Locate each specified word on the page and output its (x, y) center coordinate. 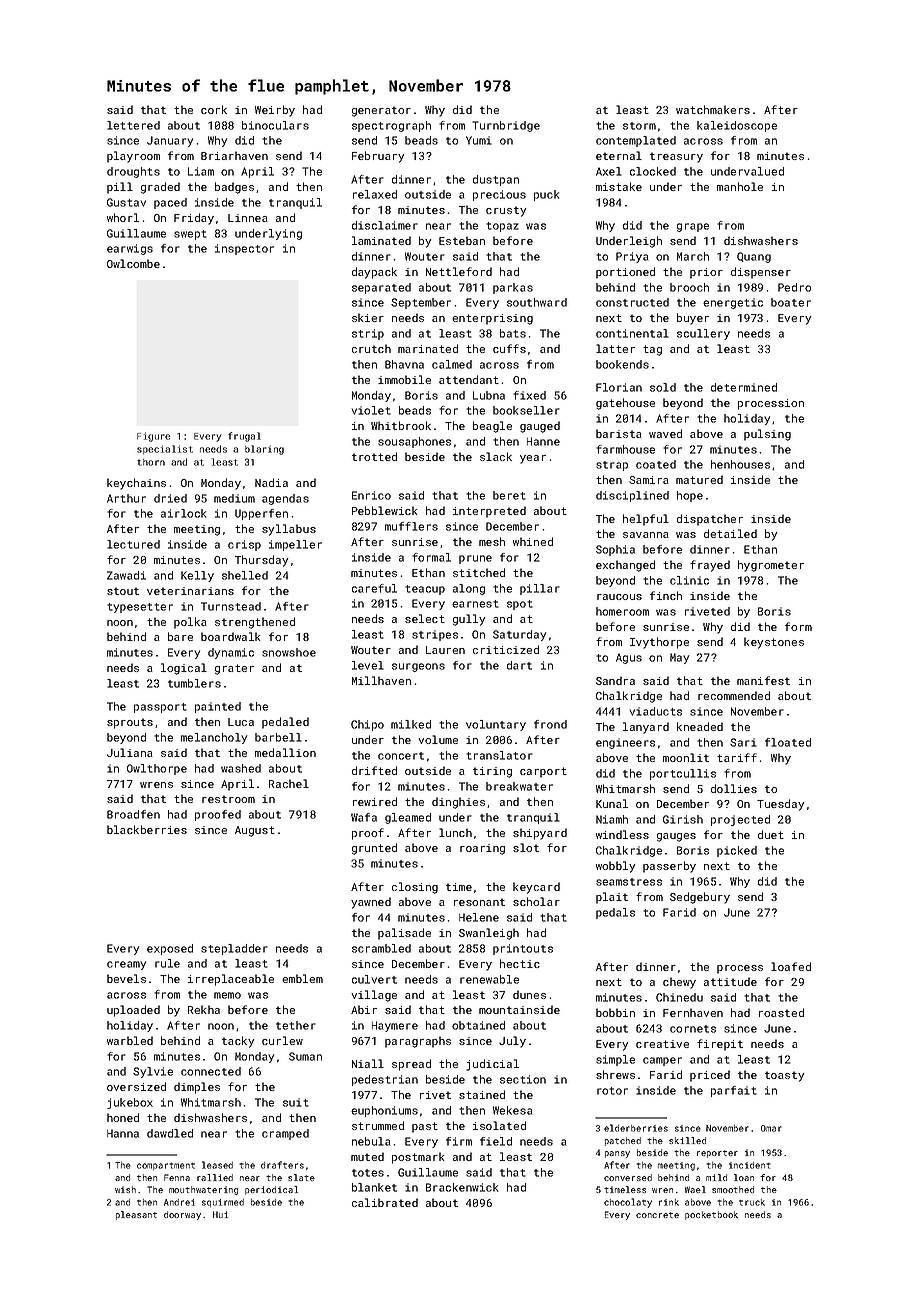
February (378, 157)
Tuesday (781, 805)
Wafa (364, 817)
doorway (182, 1215)
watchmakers (713, 109)
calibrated (385, 1202)
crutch (371, 348)
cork (214, 109)
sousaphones (414, 442)
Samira (649, 480)
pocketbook (711, 1215)
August (255, 831)
